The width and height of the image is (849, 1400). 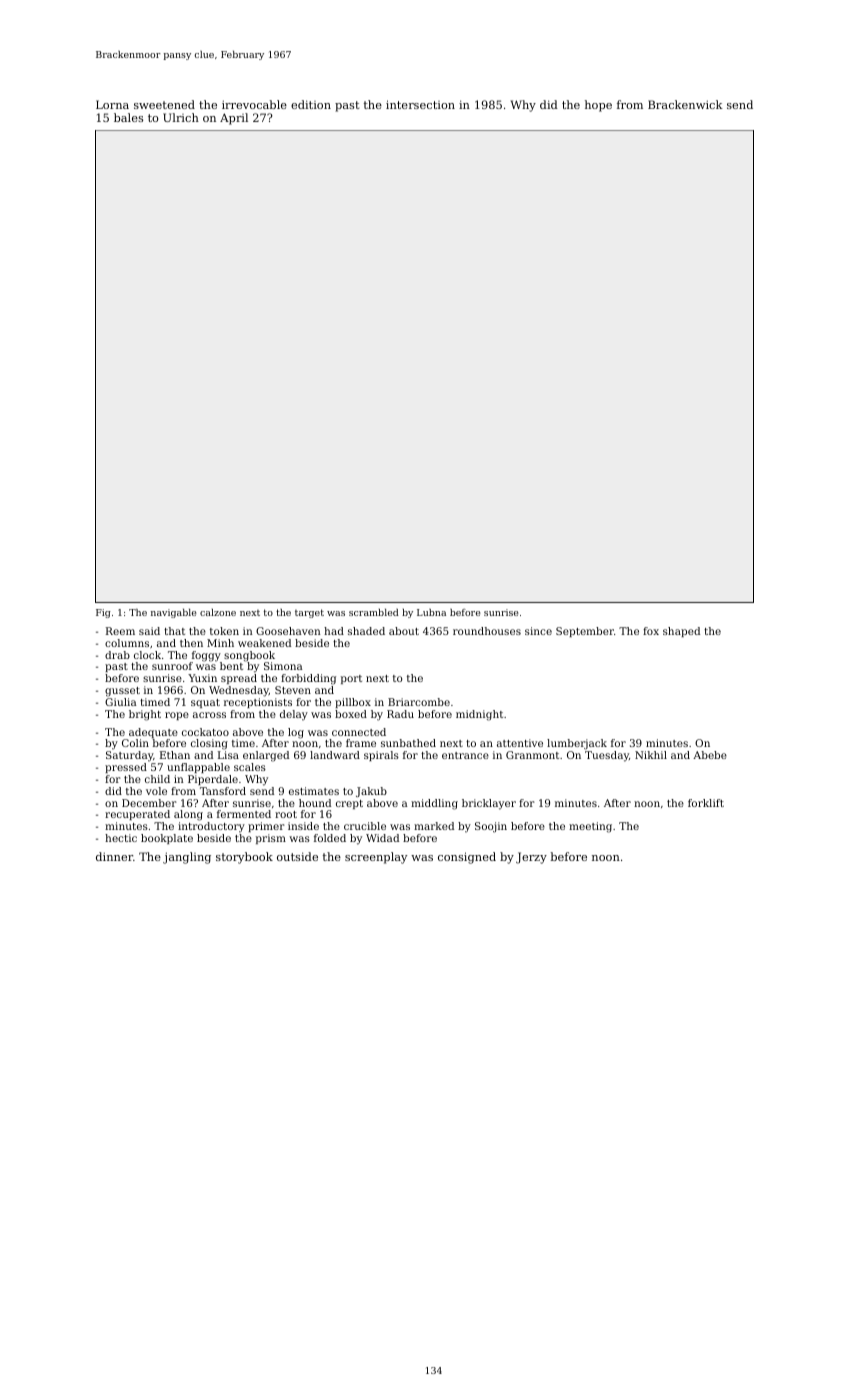 I want to click on intersection, so click(x=420, y=104).
